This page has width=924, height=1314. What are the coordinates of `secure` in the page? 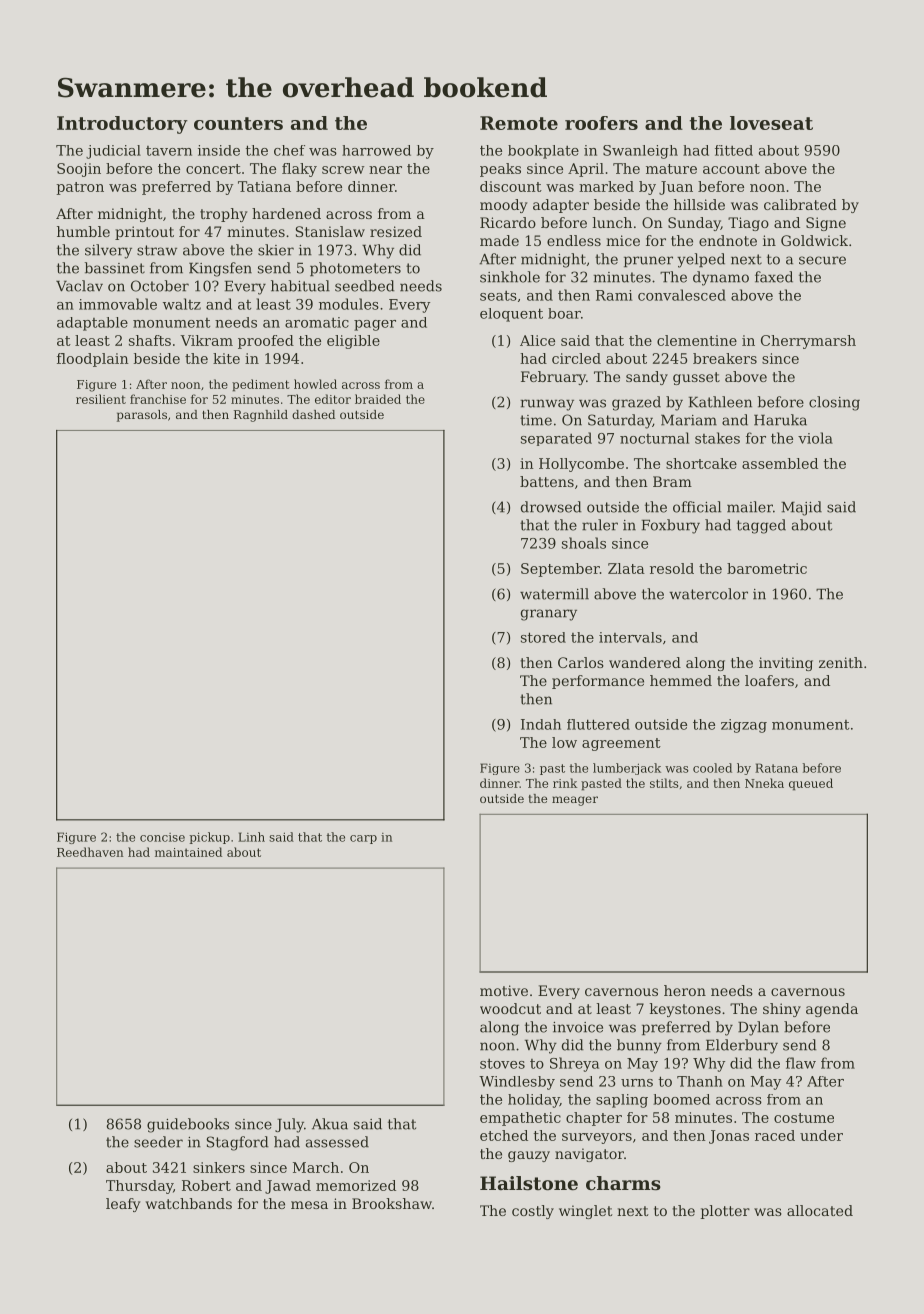 It's located at (822, 260).
